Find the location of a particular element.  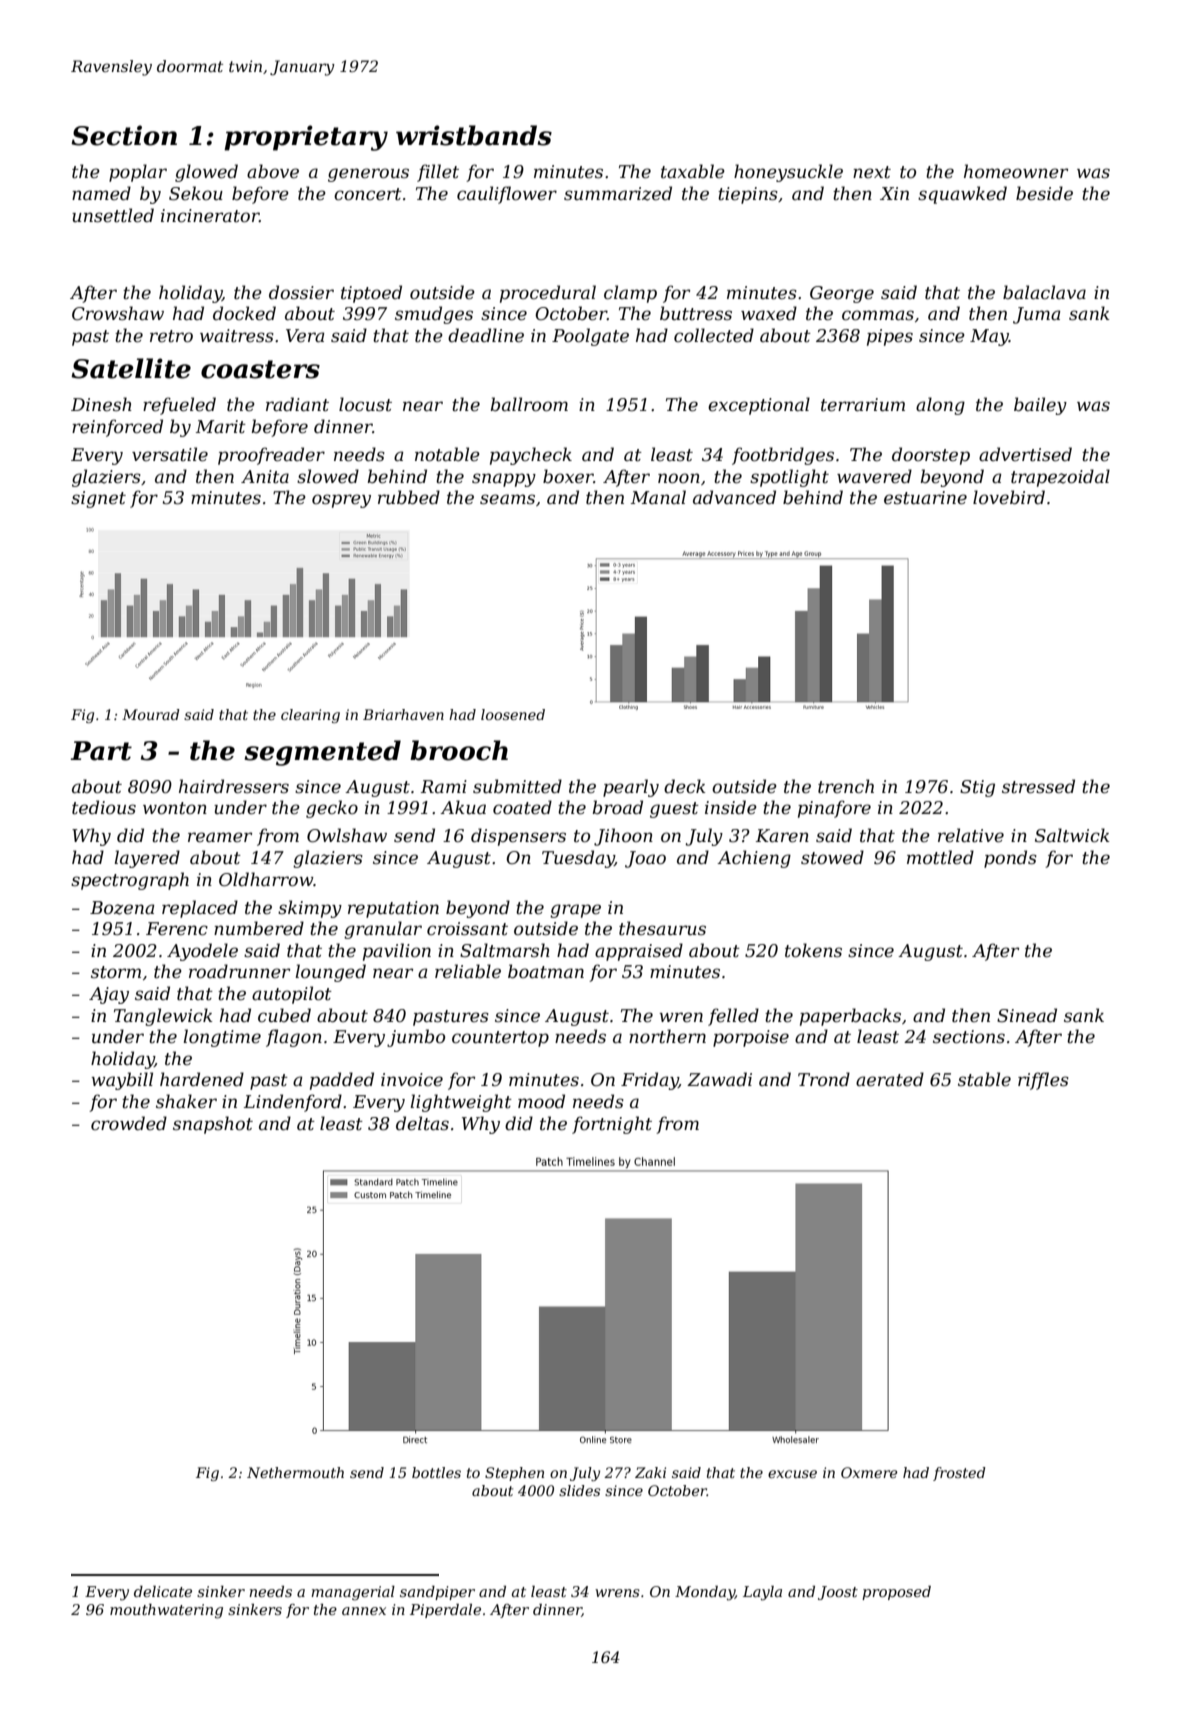

proprietary is located at coordinates (306, 138).
